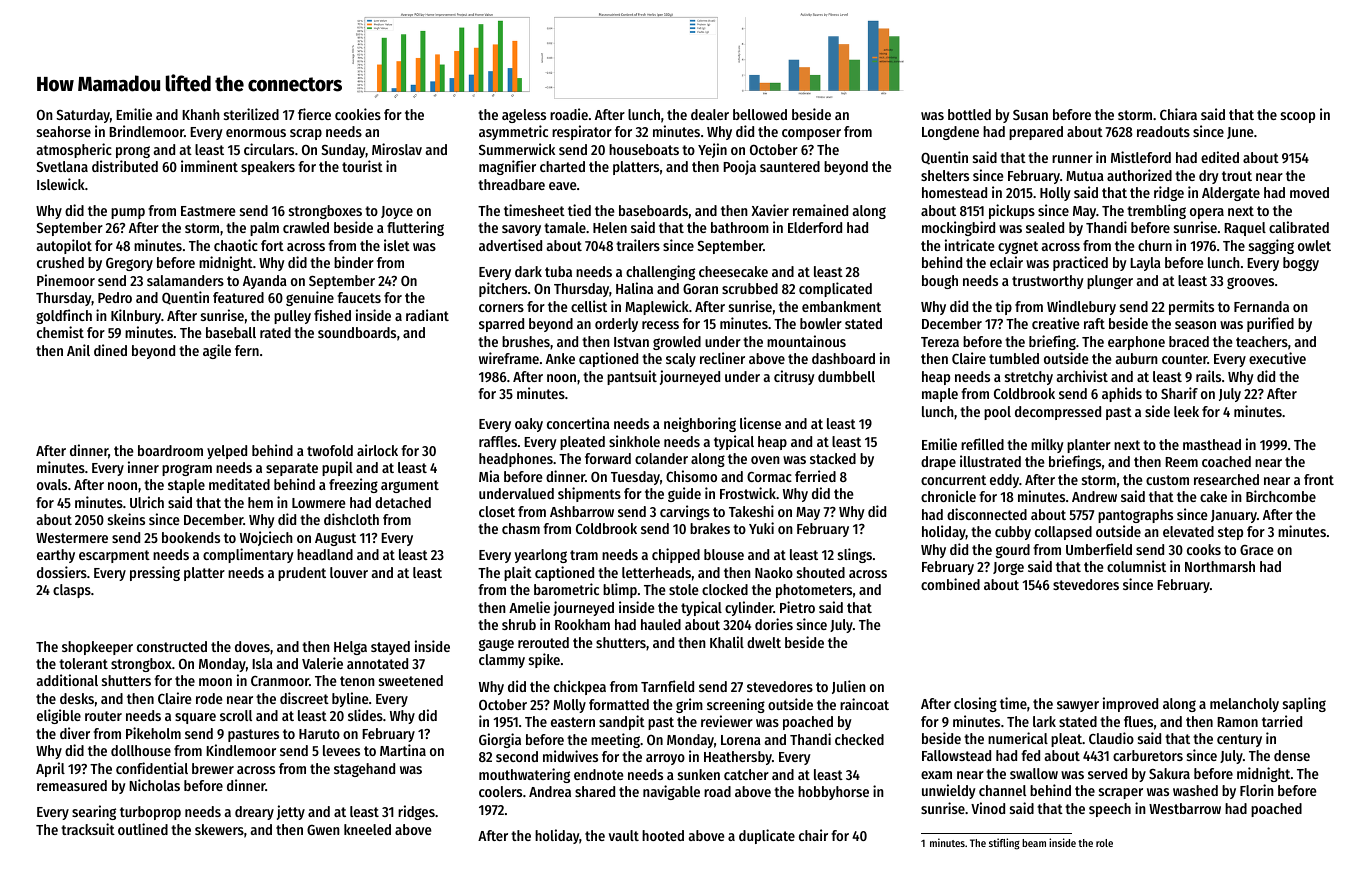  Describe the element at coordinates (969, 114) in the document. I see `bottled` at that location.
